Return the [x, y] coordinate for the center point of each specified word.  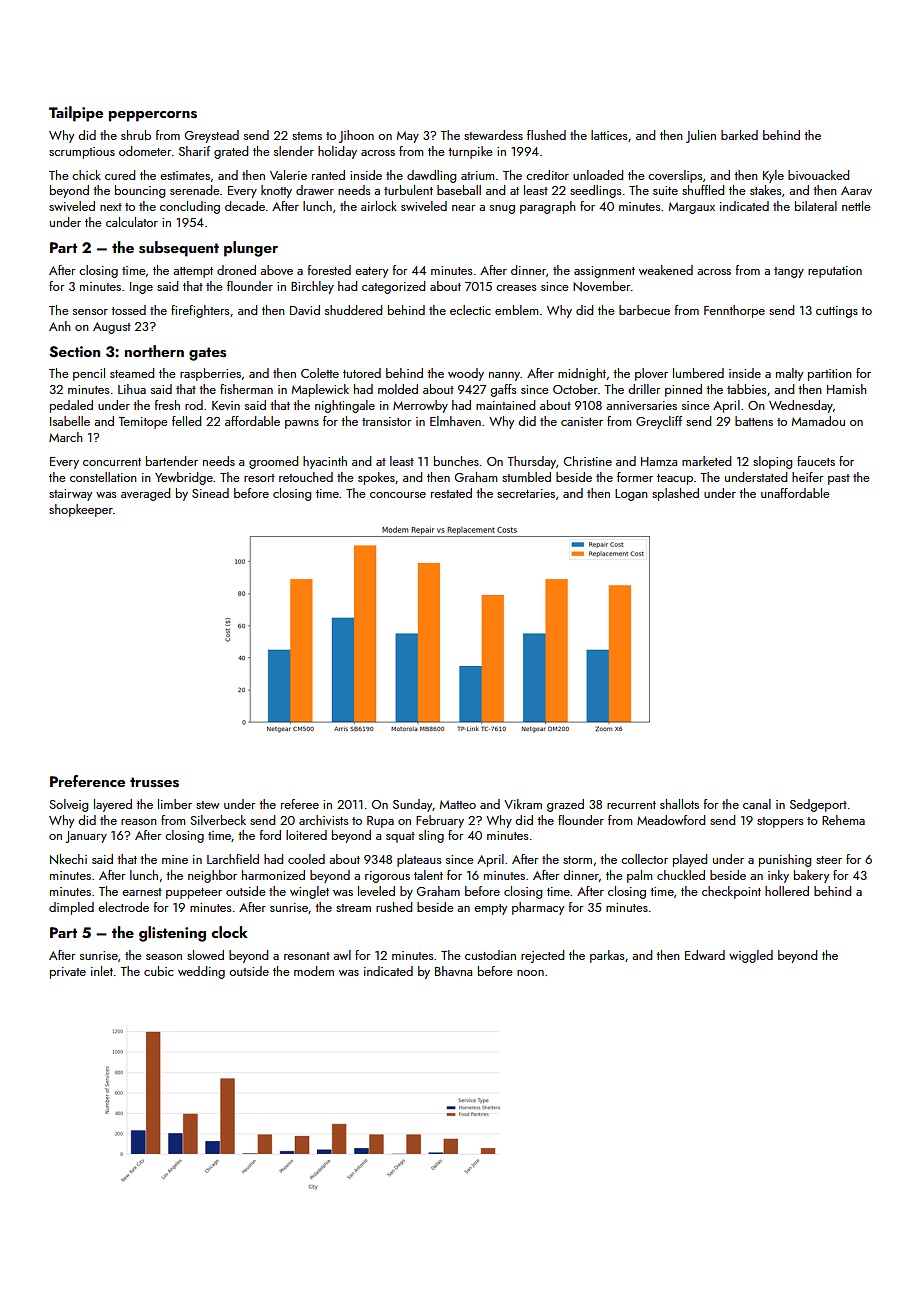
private [68, 973]
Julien [701, 136]
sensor [90, 312]
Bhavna [453, 971]
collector [644, 859]
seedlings [595, 191]
